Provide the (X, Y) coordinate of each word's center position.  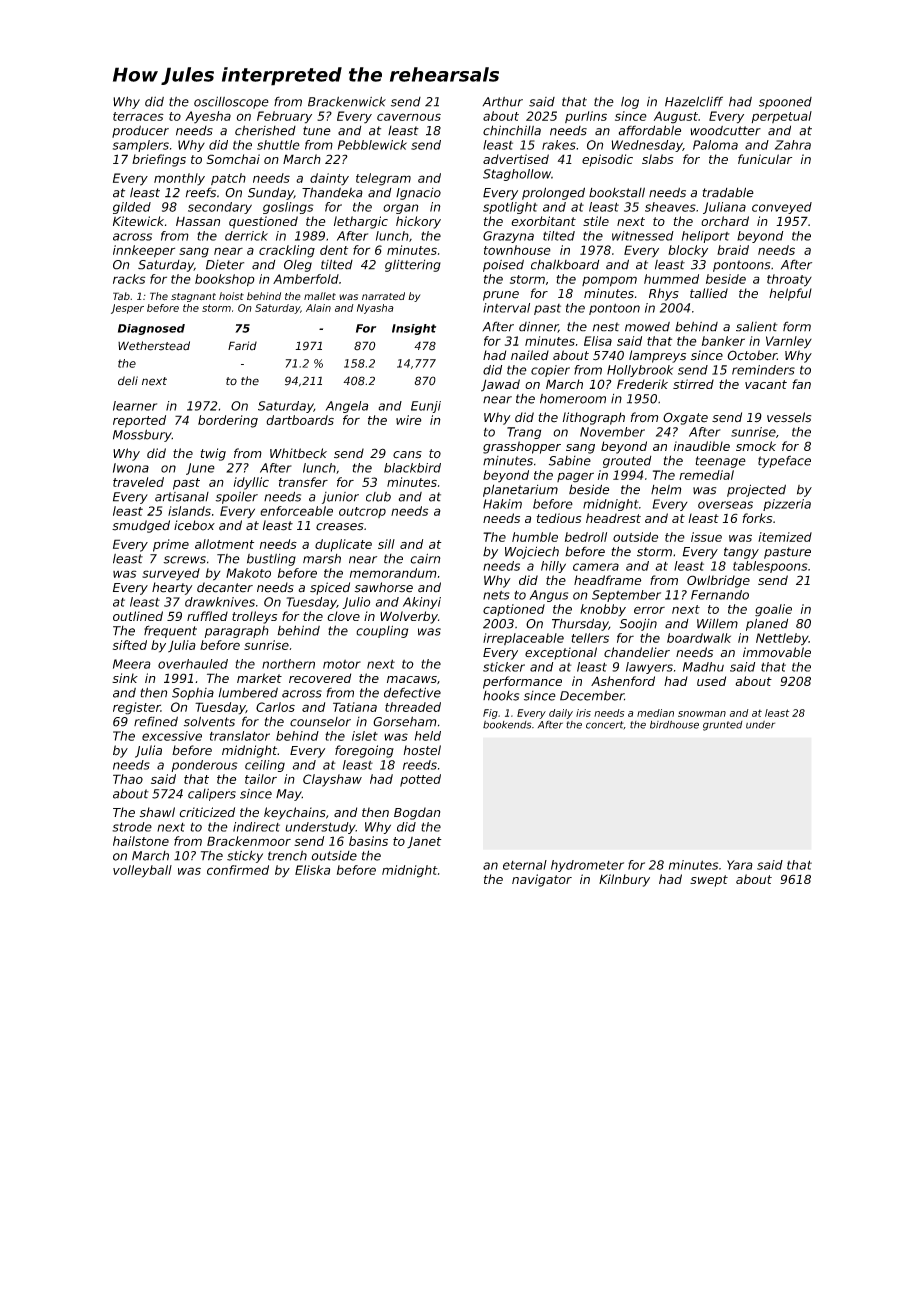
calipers (212, 794)
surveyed (171, 574)
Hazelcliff (694, 101)
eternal (525, 865)
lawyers (649, 668)
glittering (413, 265)
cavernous (409, 117)
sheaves (670, 207)
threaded (413, 707)
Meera (132, 664)
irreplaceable (523, 639)
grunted (723, 726)
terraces (138, 116)
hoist (231, 296)
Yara (740, 865)
